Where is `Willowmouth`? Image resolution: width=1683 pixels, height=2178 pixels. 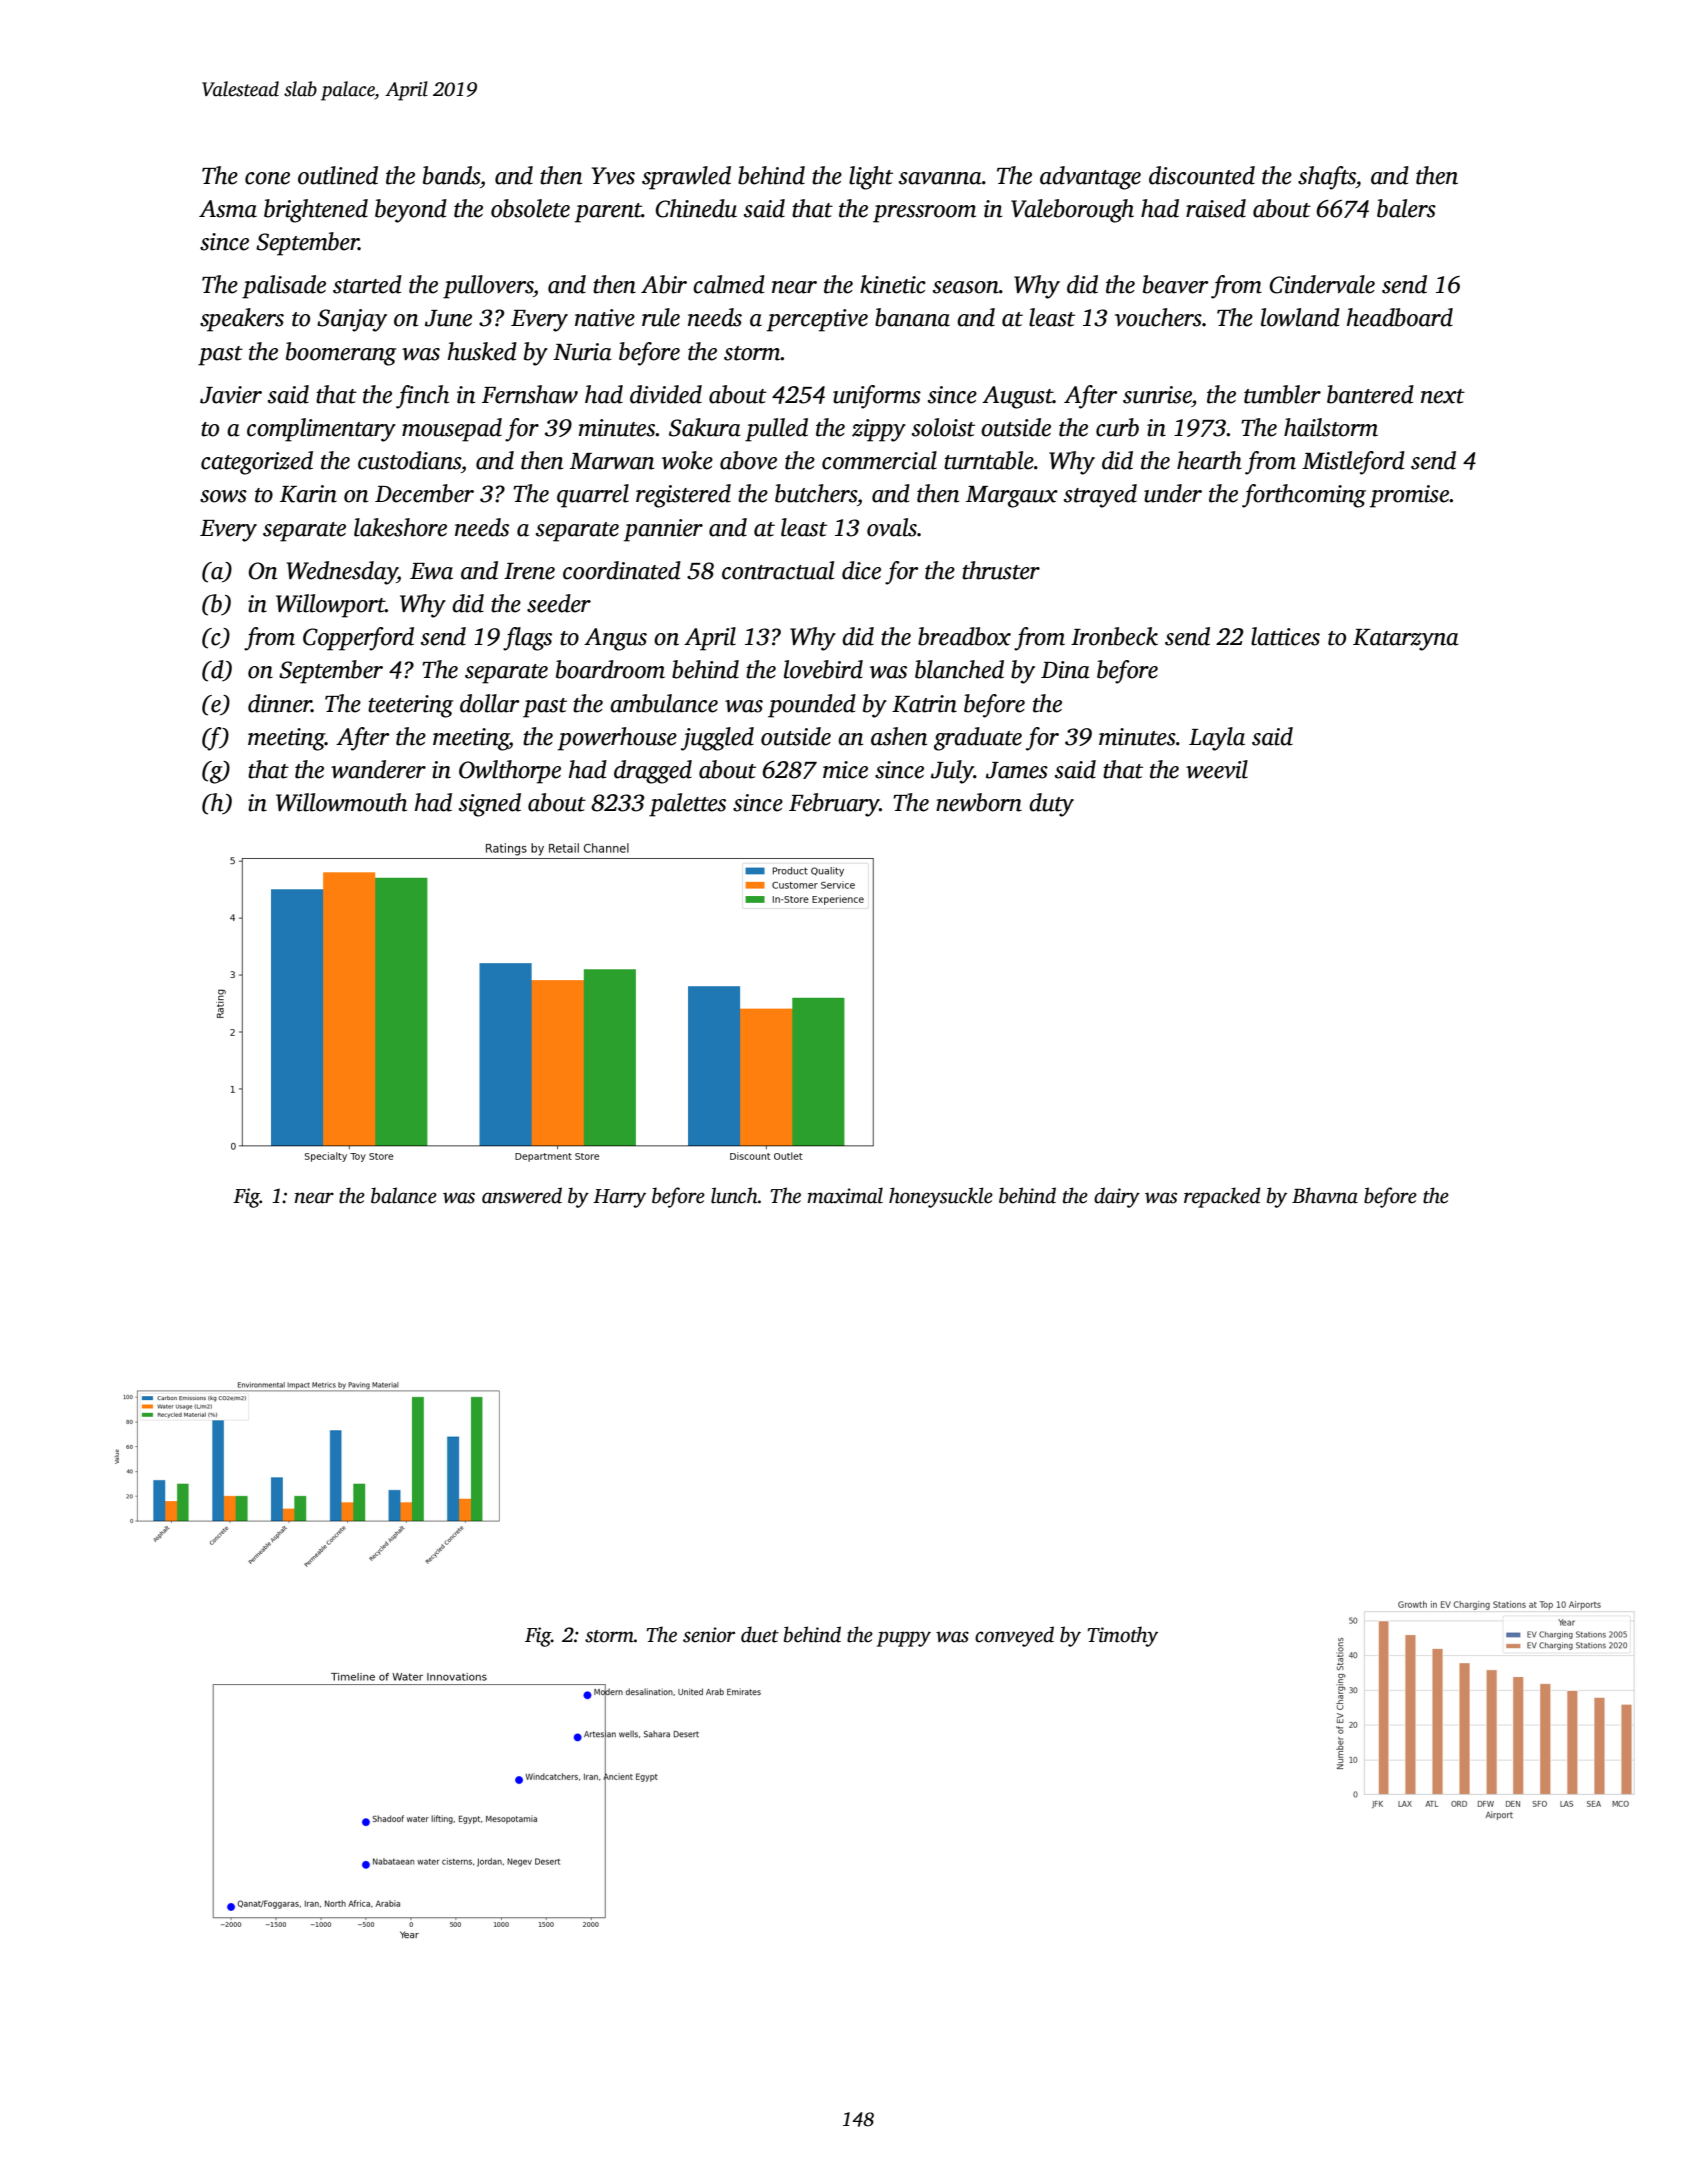
Willowmouth is located at coordinates (341, 802).
